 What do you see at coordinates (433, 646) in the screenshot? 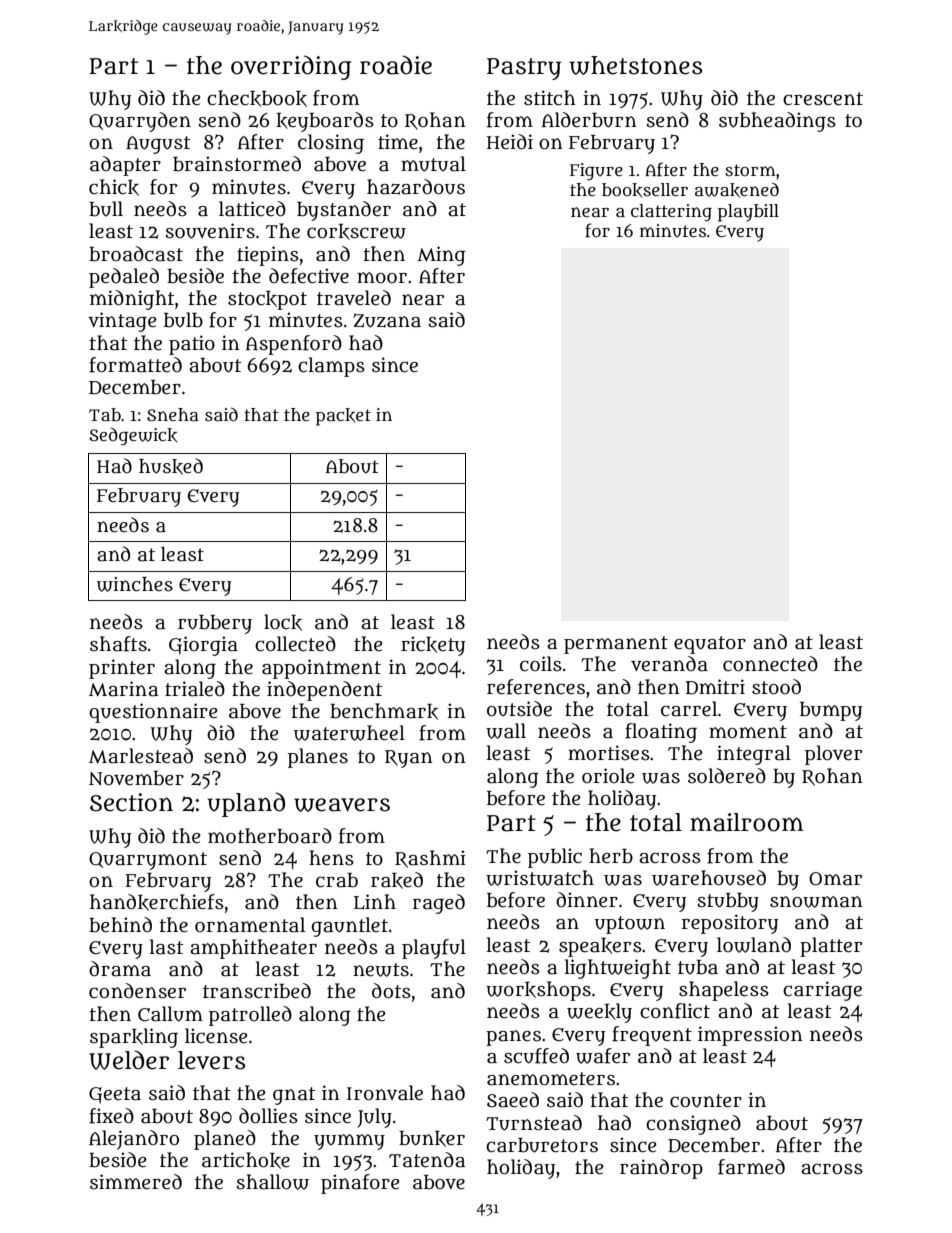
I see `rickety` at bounding box center [433, 646].
